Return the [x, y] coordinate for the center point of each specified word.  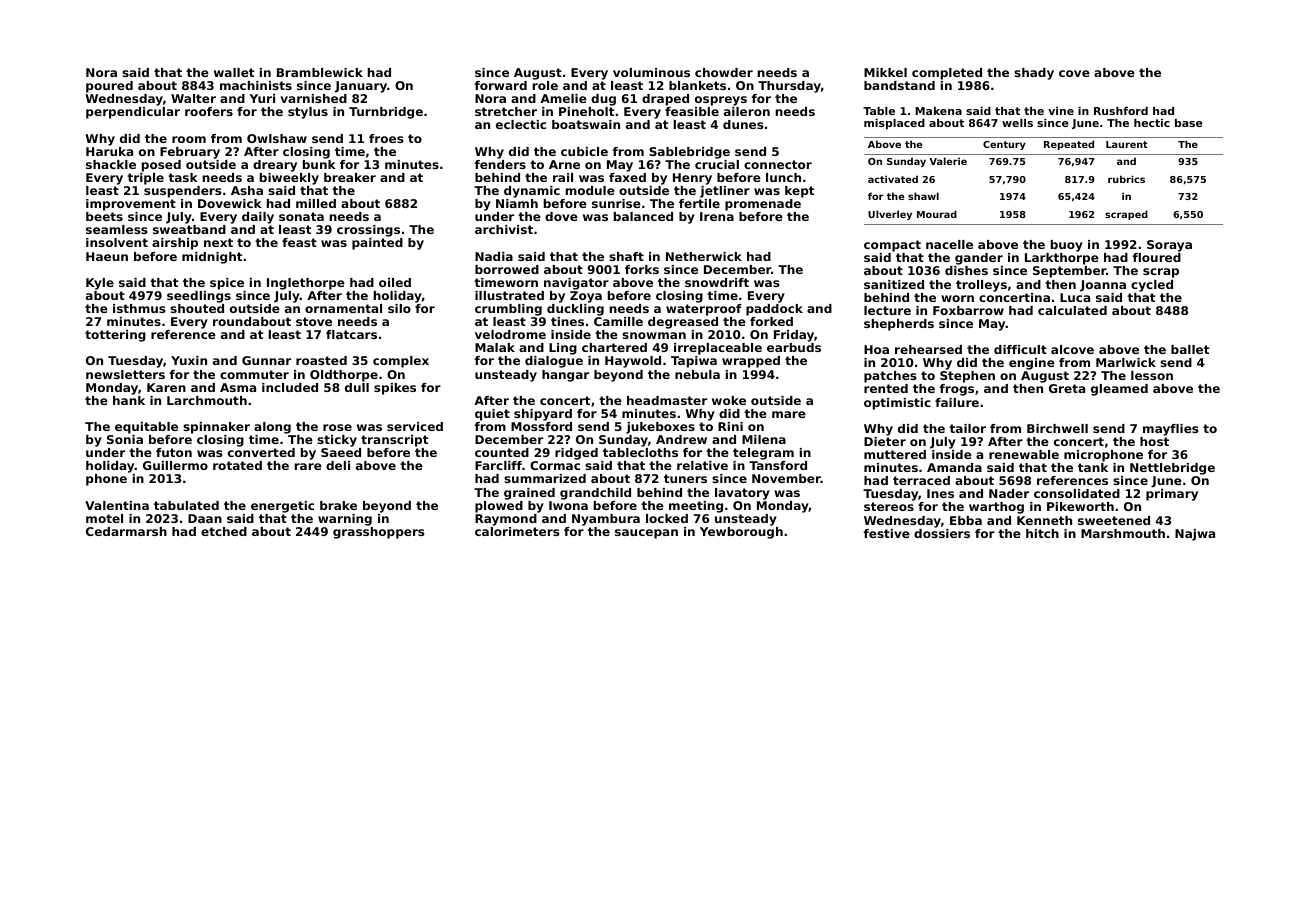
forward [501, 85]
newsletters [125, 374]
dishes [966, 270]
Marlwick [1126, 362]
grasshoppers [378, 533]
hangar [565, 376]
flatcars [351, 334]
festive [887, 533]
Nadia [494, 256]
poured [109, 87]
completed [947, 74]
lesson [1152, 375]
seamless [116, 229]
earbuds [794, 347]
